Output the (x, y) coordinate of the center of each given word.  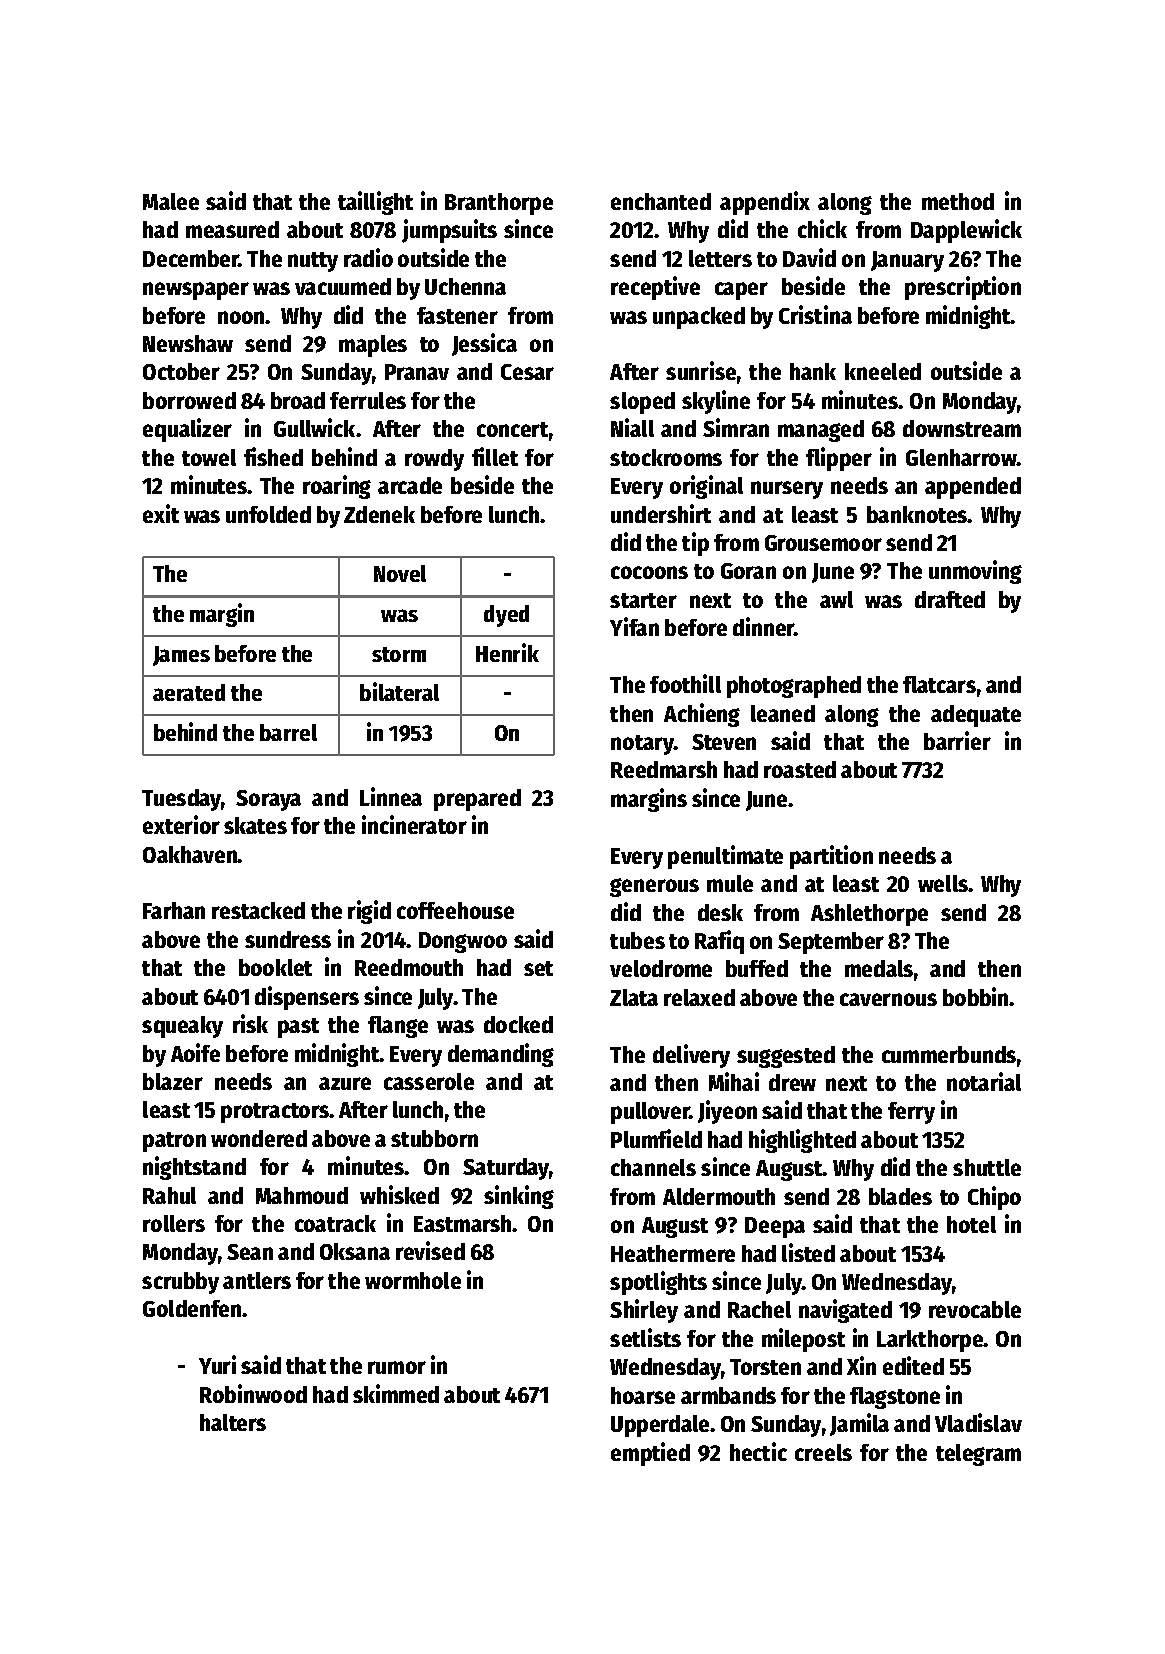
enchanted (661, 201)
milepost (803, 1340)
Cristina (815, 314)
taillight (375, 203)
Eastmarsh (463, 1223)
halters (233, 1422)
